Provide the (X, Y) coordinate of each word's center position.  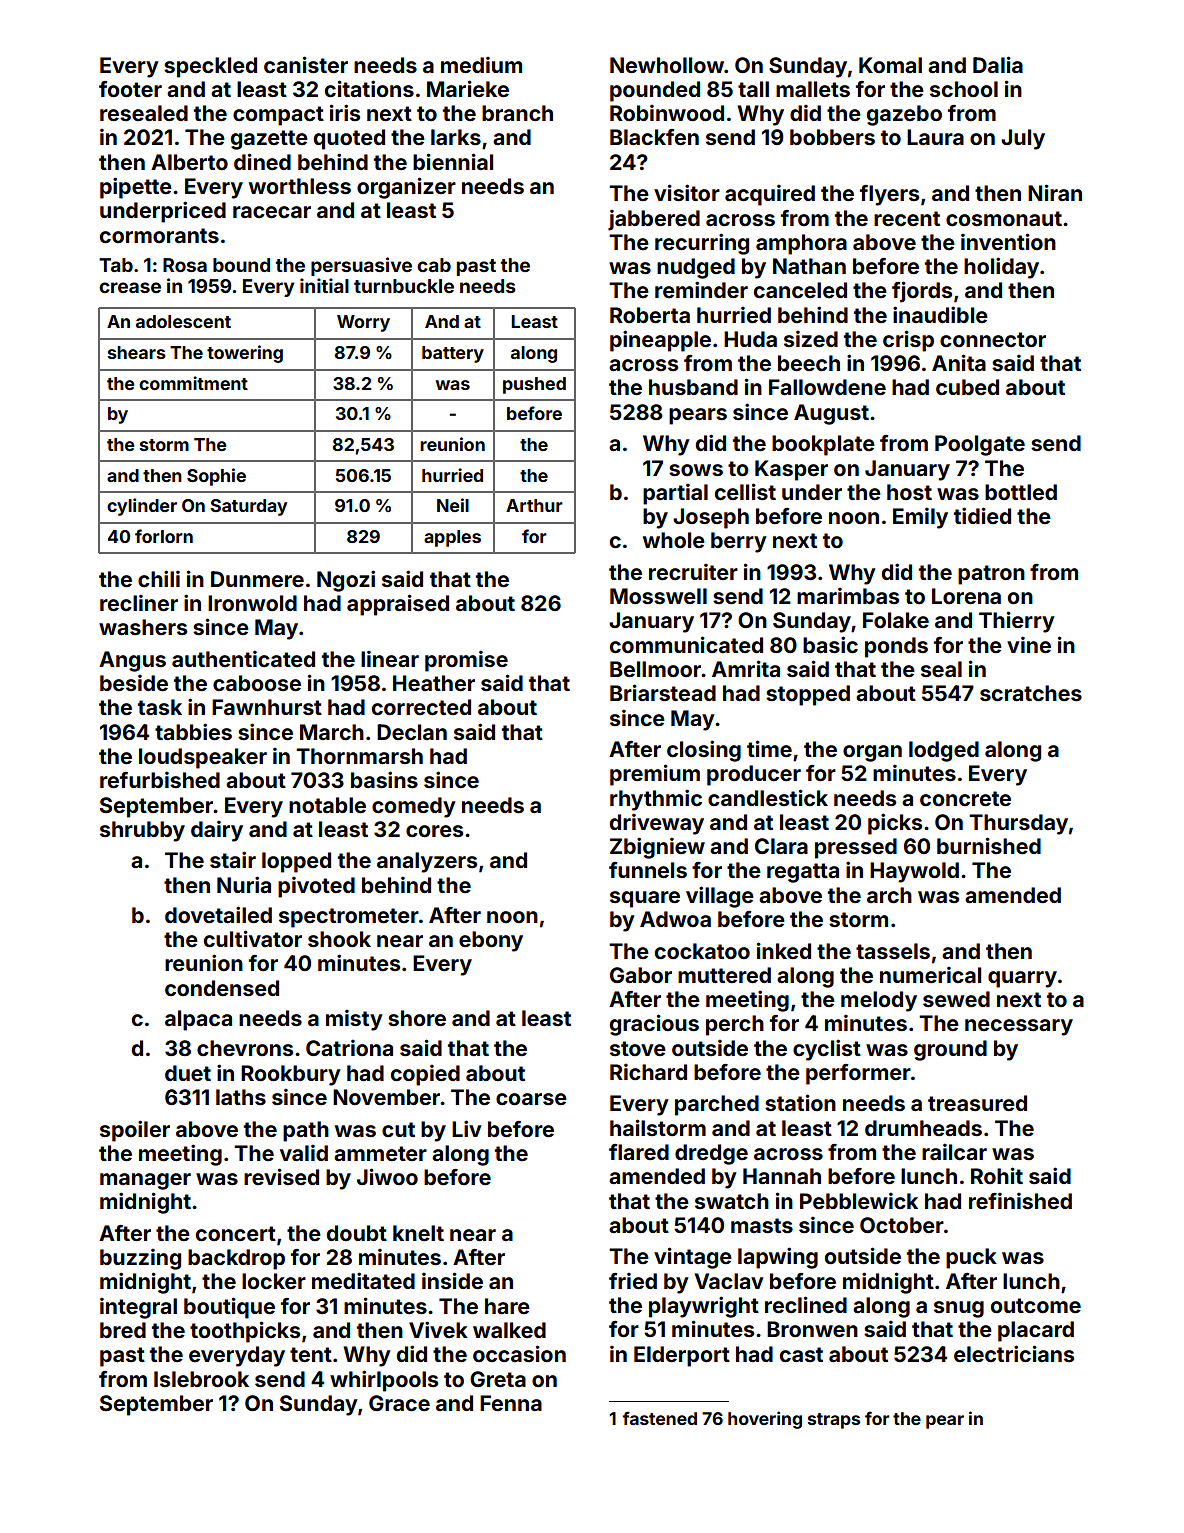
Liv (466, 1128)
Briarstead (663, 692)
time (769, 748)
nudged (696, 268)
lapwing (778, 1258)
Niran (1055, 192)
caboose (257, 683)
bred (123, 1330)
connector (993, 339)
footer (130, 89)
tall (753, 89)
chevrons (245, 1048)
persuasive (361, 266)
